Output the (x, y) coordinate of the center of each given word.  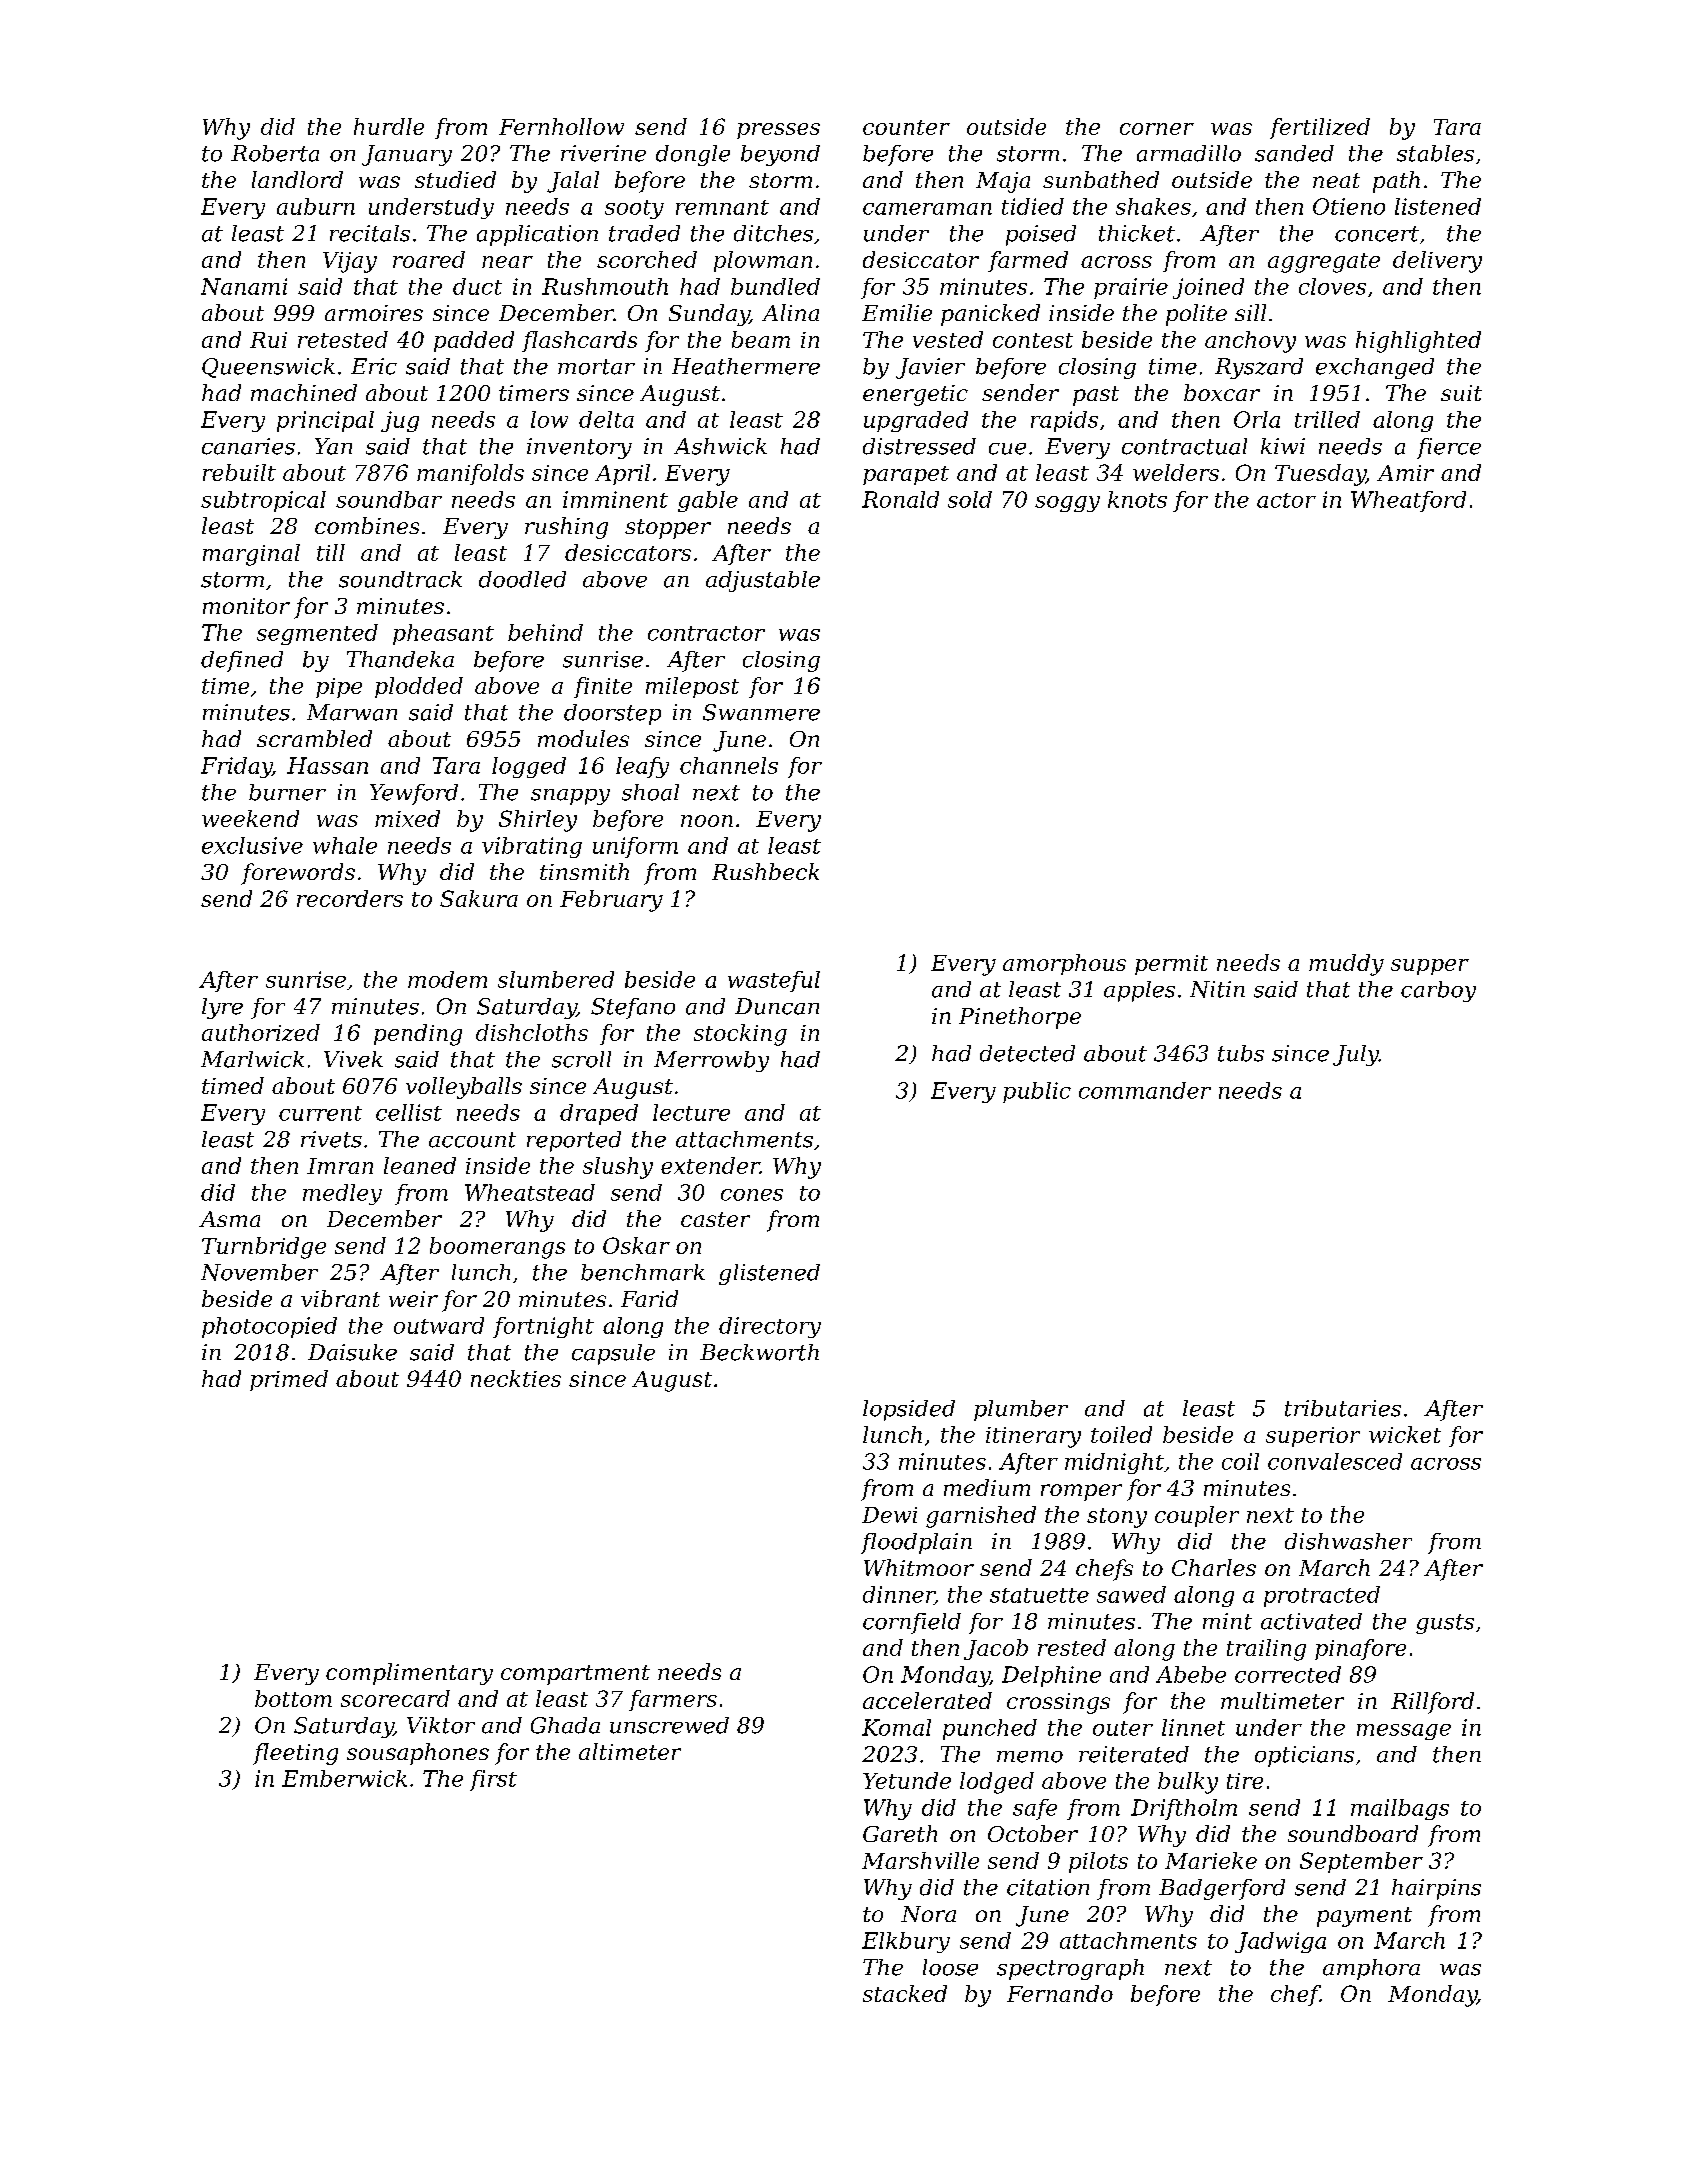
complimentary (409, 1674)
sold (970, 499)
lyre (222, 1008)
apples (1139, 991)
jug (400, 421)
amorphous (1064, 964)
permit (1171, 965)
